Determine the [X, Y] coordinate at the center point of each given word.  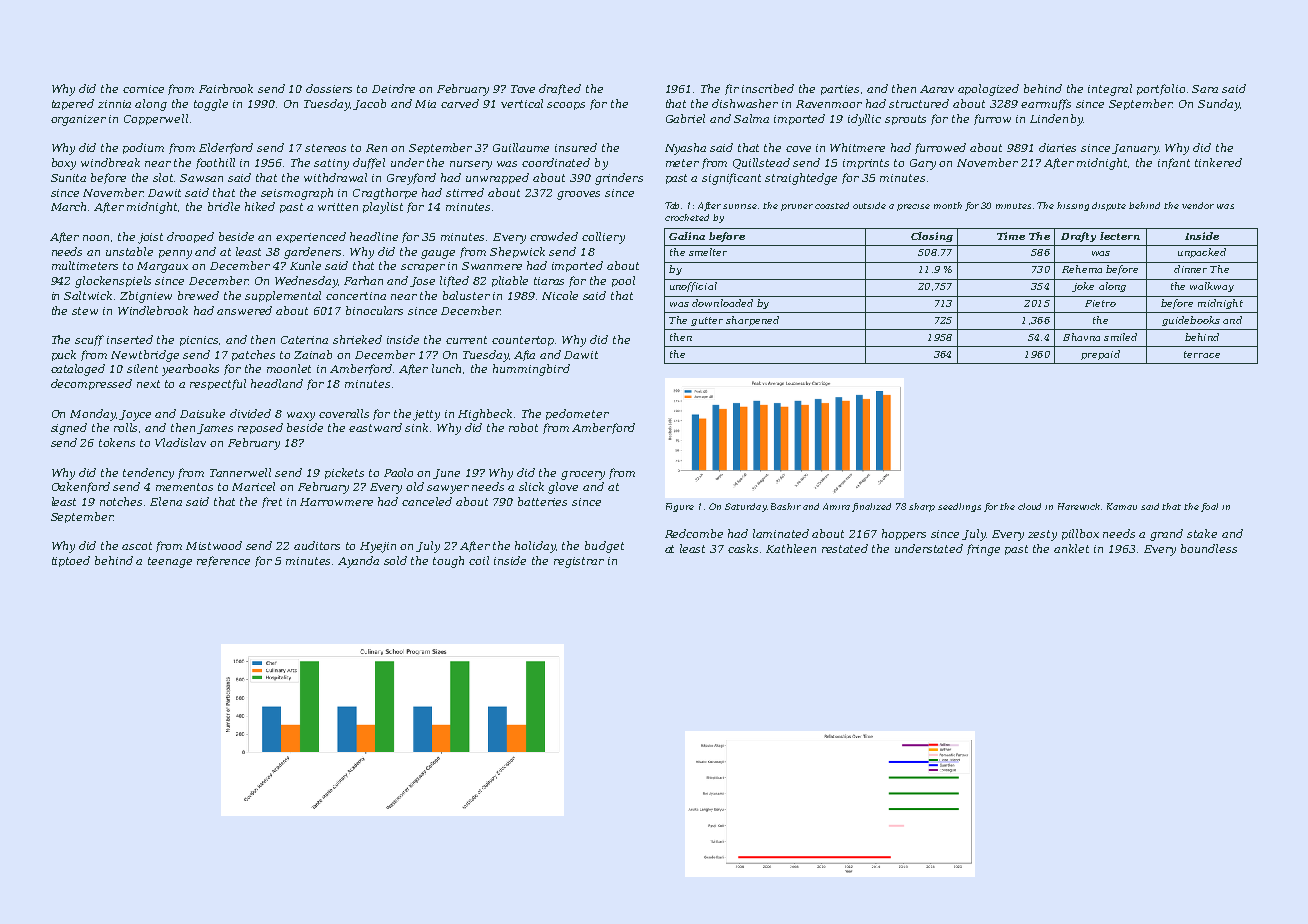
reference [223, 561]
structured [919, 103]
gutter [707, 321]
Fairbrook [226, 88]
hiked [260, 206]
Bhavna [1081, 337]
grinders [619, 179]
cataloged [78, 370]
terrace [1202, 354]
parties [840, 90]
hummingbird [531, 370]
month [948, 205]
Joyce [135, 415]
